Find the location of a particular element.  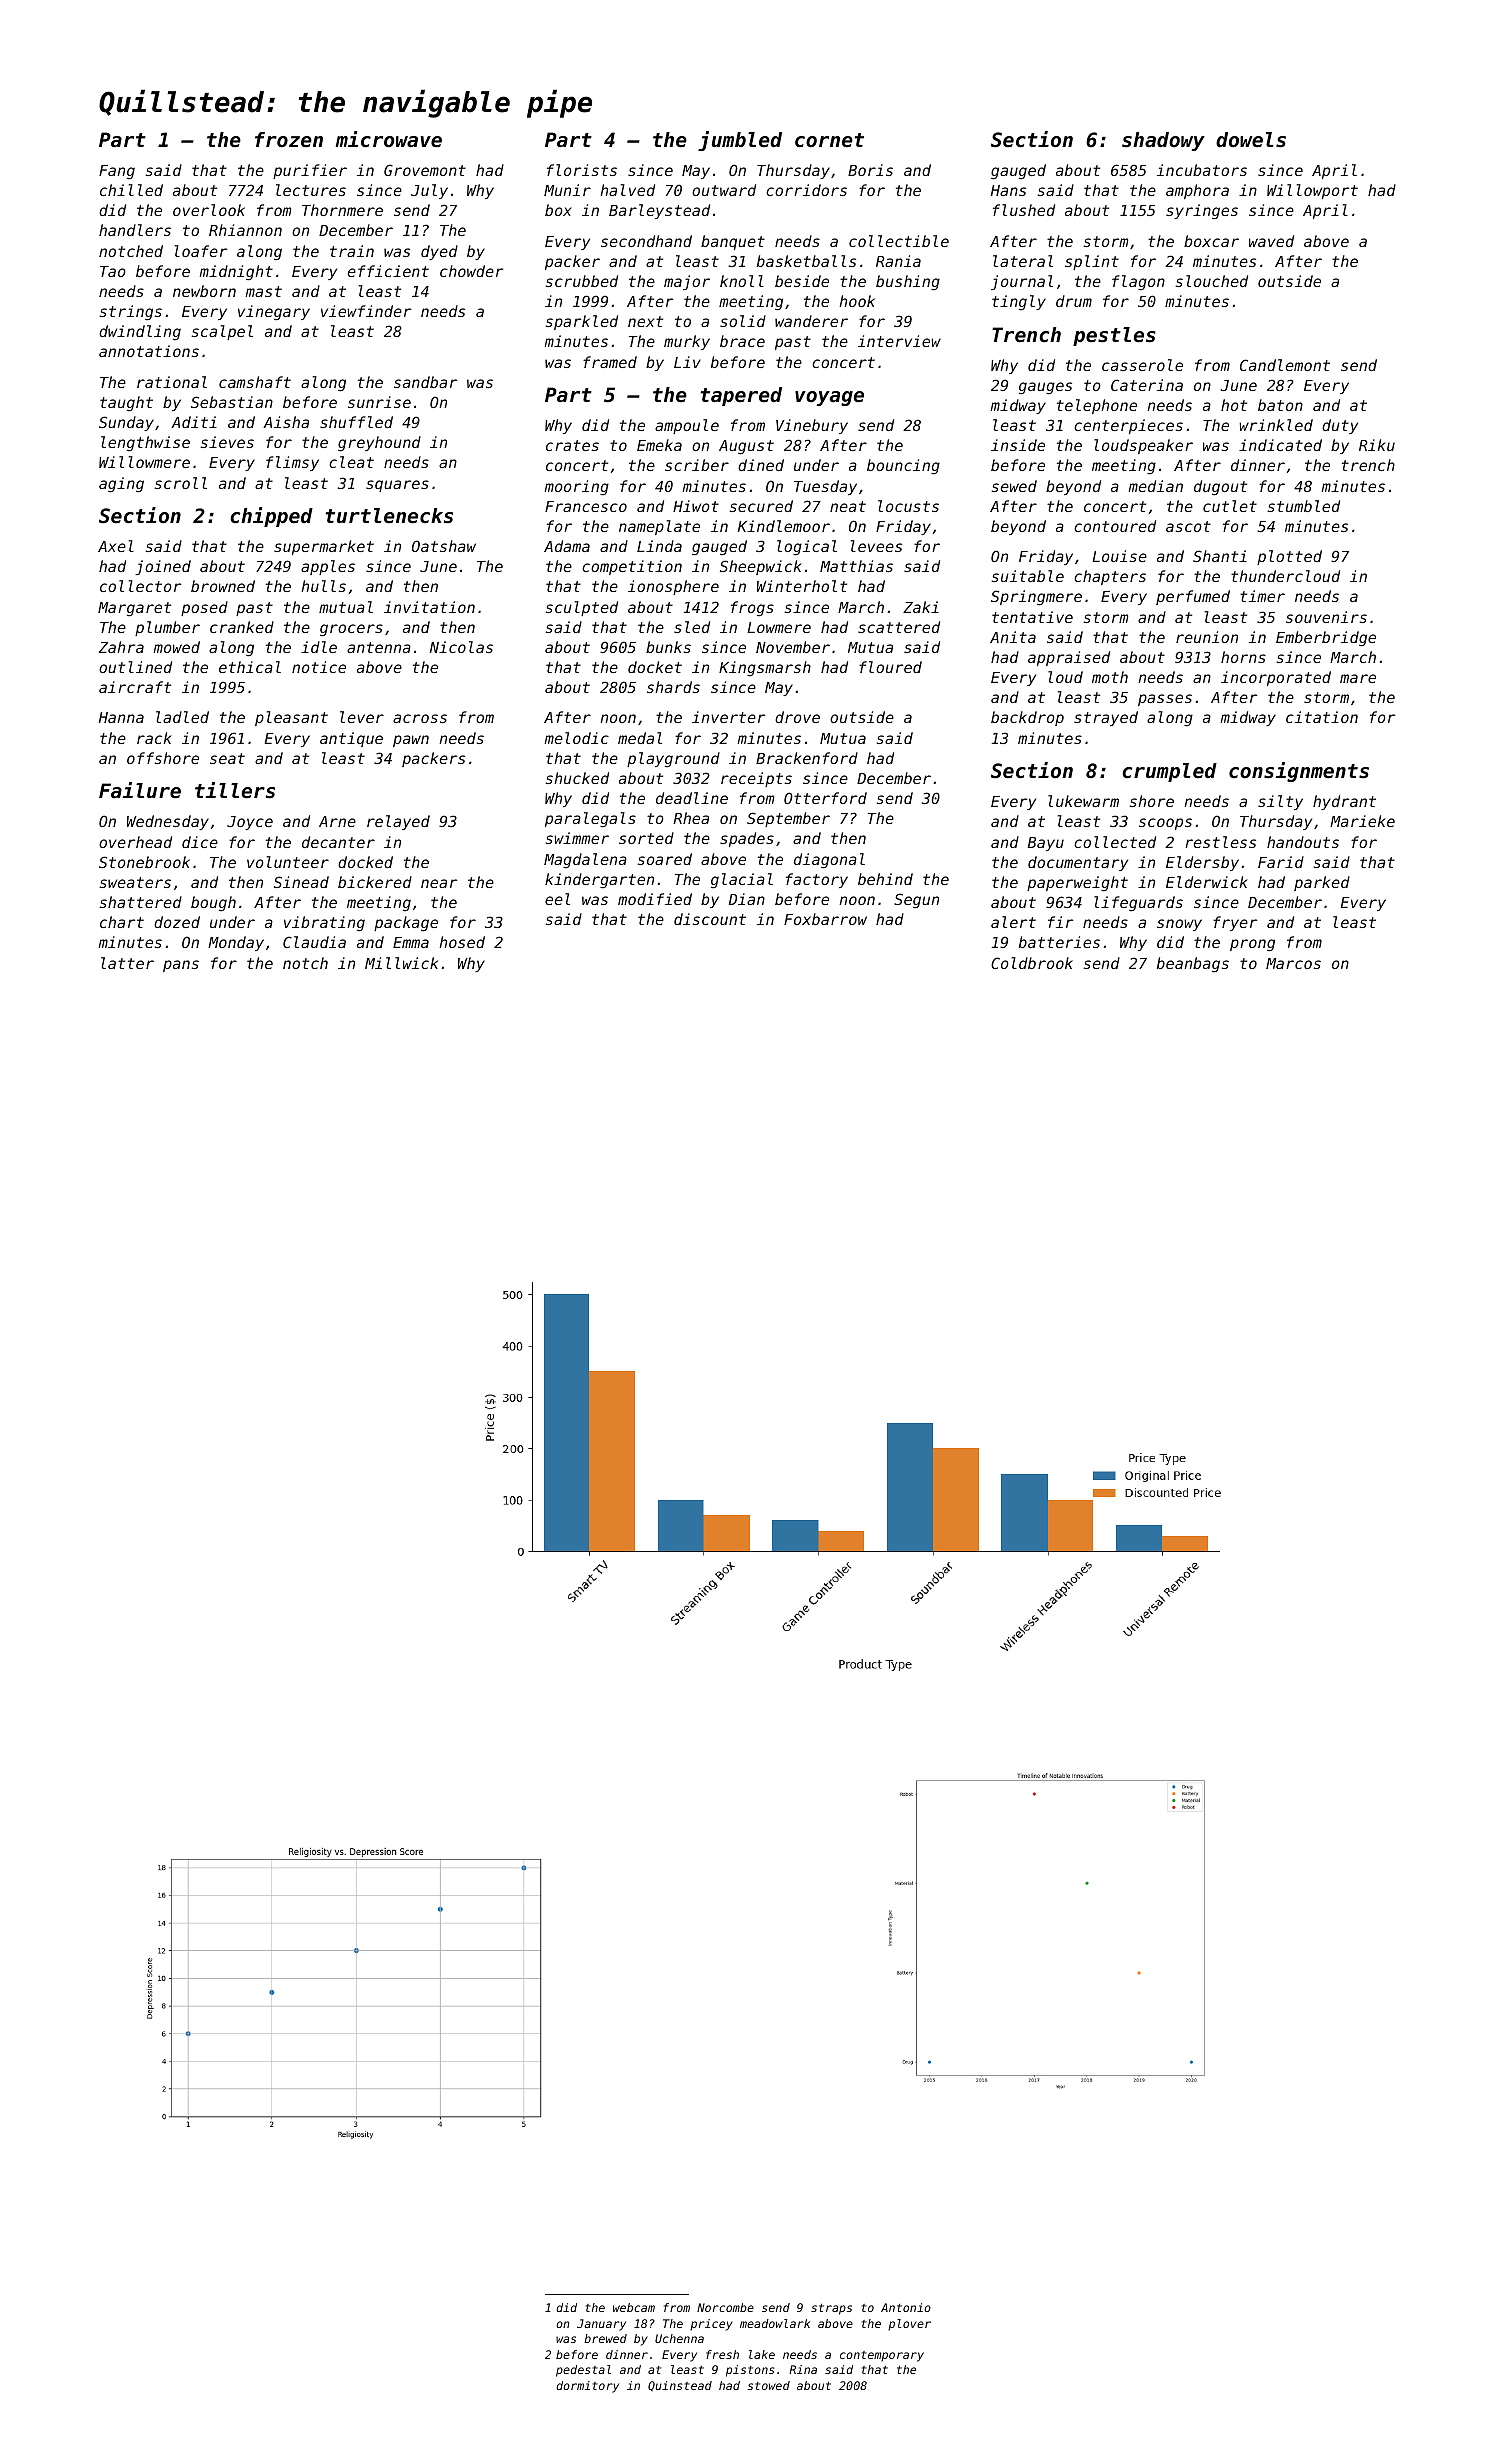

joined is located at coordinates (163, 567).
